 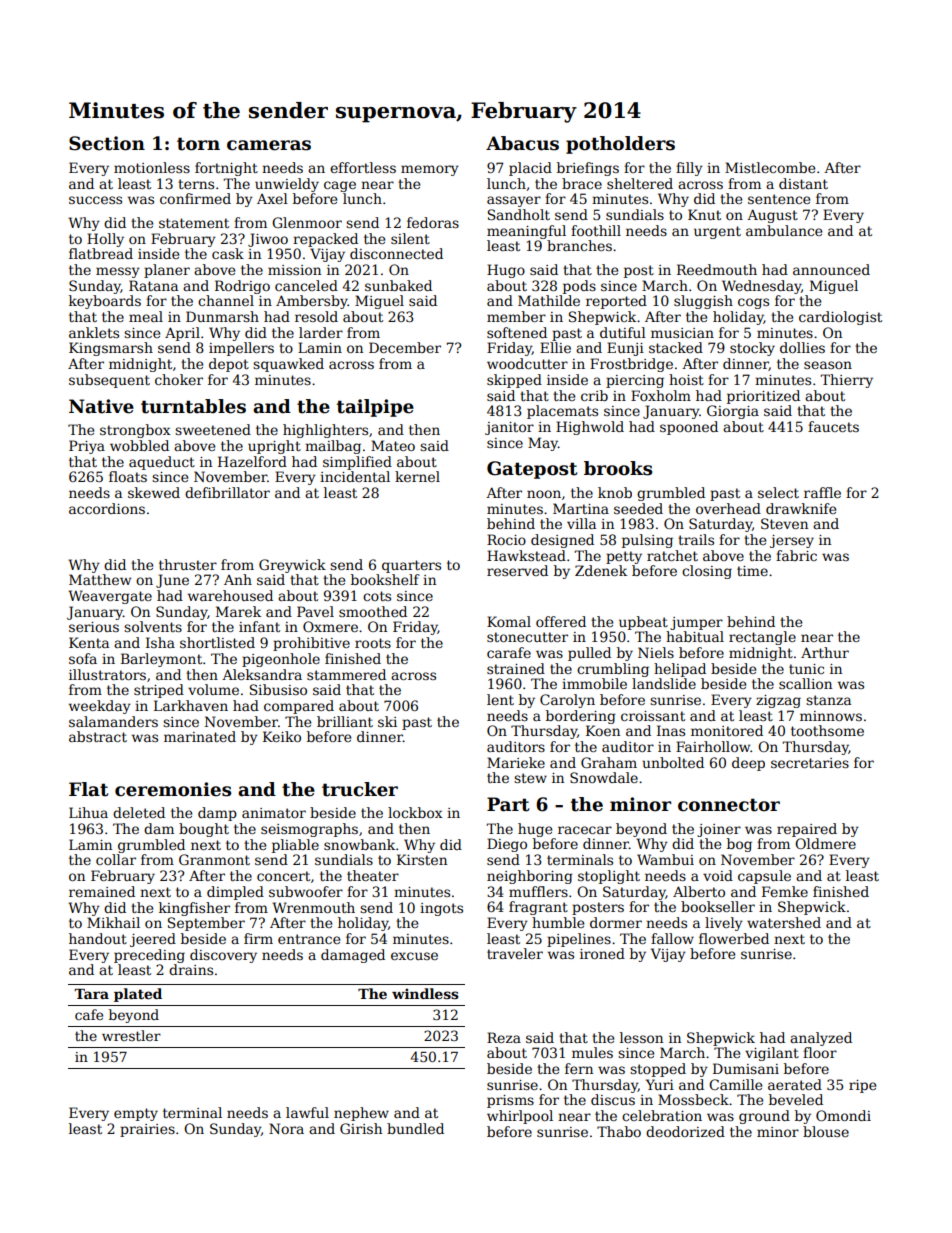 What do you see at coordinates (803, 183) in the image?
I see `distant` at bounding box center [803, 183].
